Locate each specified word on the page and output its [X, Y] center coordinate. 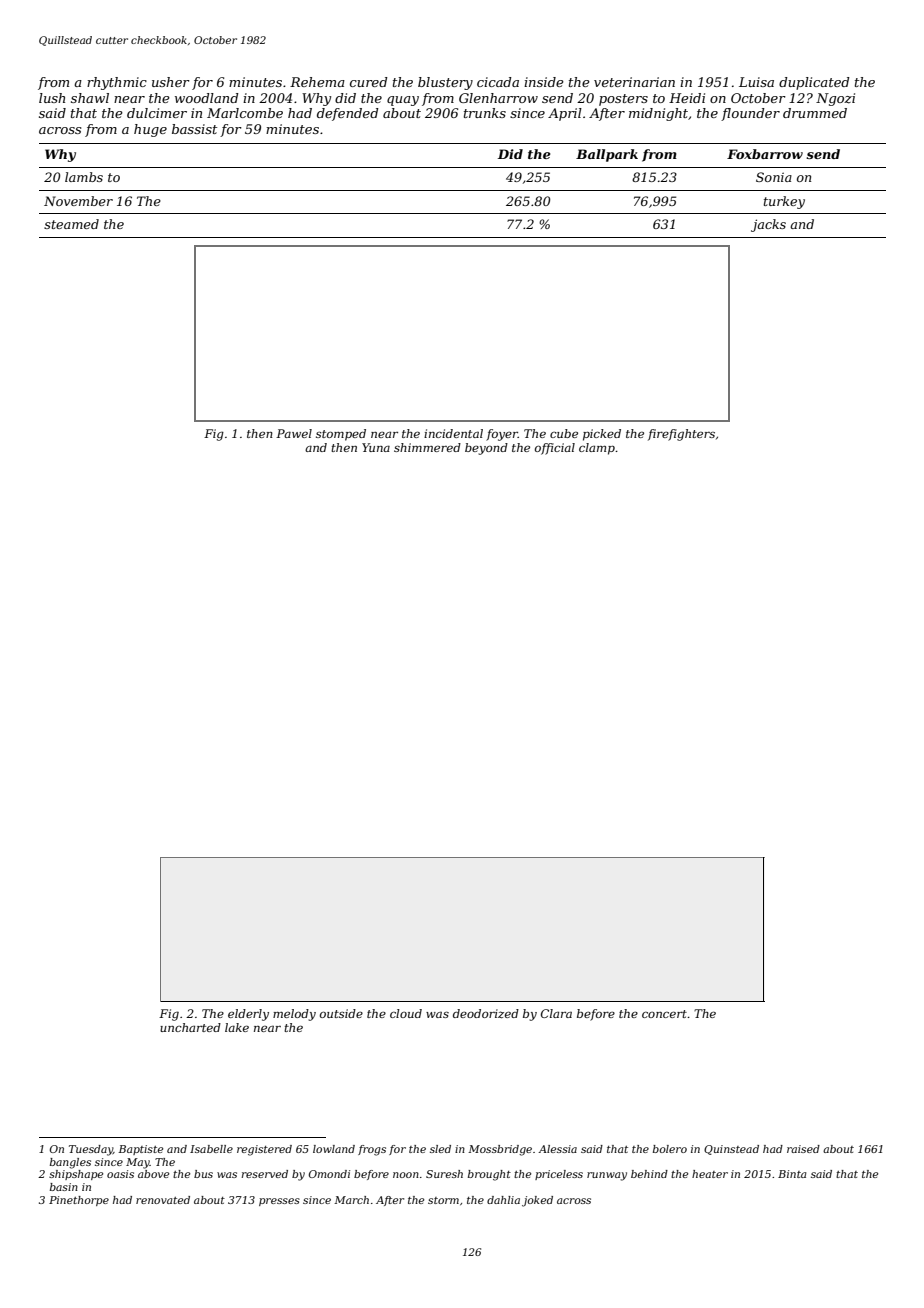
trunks [485, 113]
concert [664, 1014]
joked [537, 1201]
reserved [264, 1174]
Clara [556, 1013]
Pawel [294, 433]
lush [52, 98]
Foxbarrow [765, 154]
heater [710, 1174]
